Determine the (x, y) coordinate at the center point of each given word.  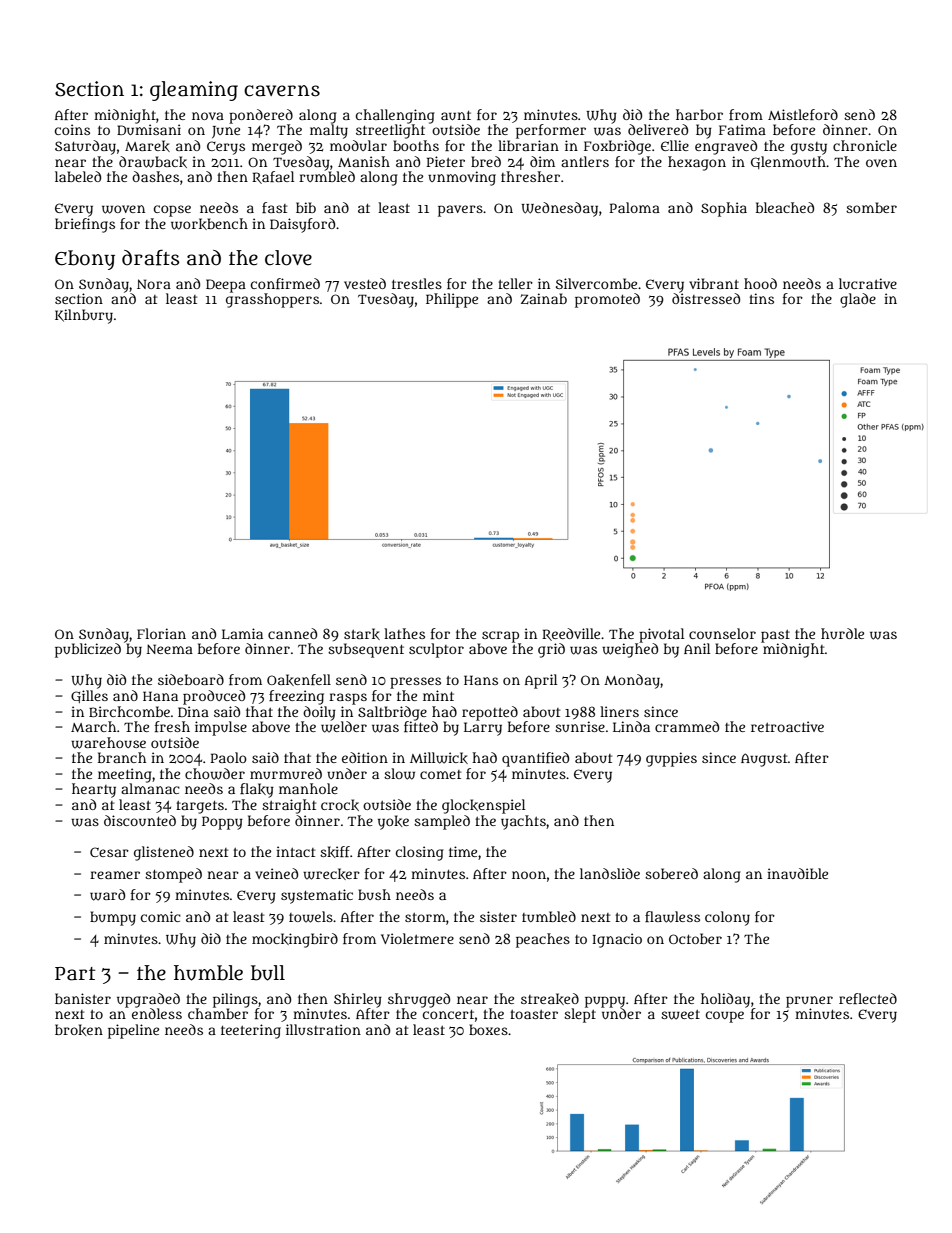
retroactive (787, 726)
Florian (161, 633)
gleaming (194, 91)
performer (551, 131)
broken (79, 1030)
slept (580, 1015)
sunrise (580, 726)
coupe (725, 1017)
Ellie (675, 145)
